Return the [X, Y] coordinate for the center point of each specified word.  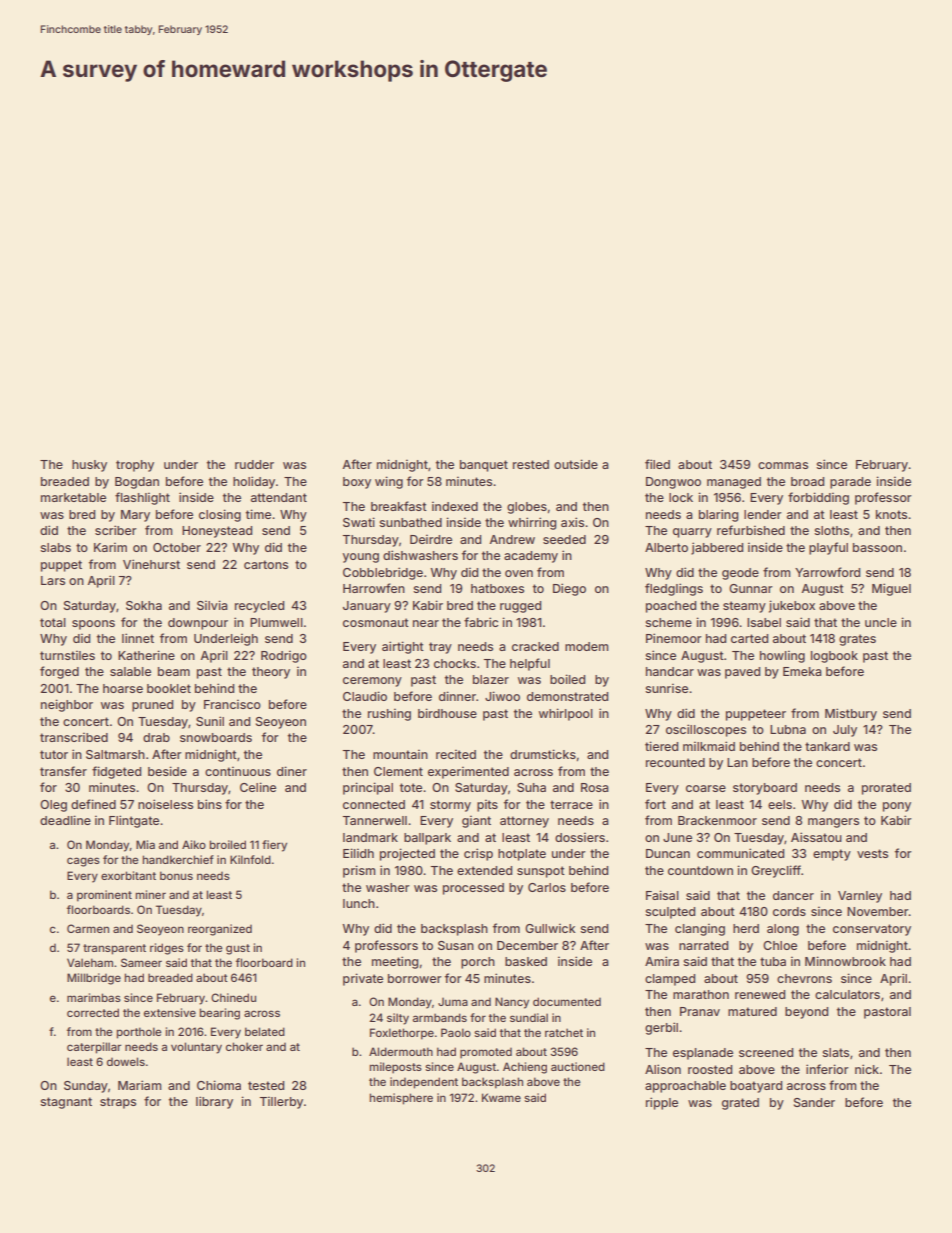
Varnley [860, 897]
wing [389, 482]
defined [93, 804]
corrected [93, 1012]
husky [89, 466]
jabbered [717, 548]
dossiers [580, 837]
